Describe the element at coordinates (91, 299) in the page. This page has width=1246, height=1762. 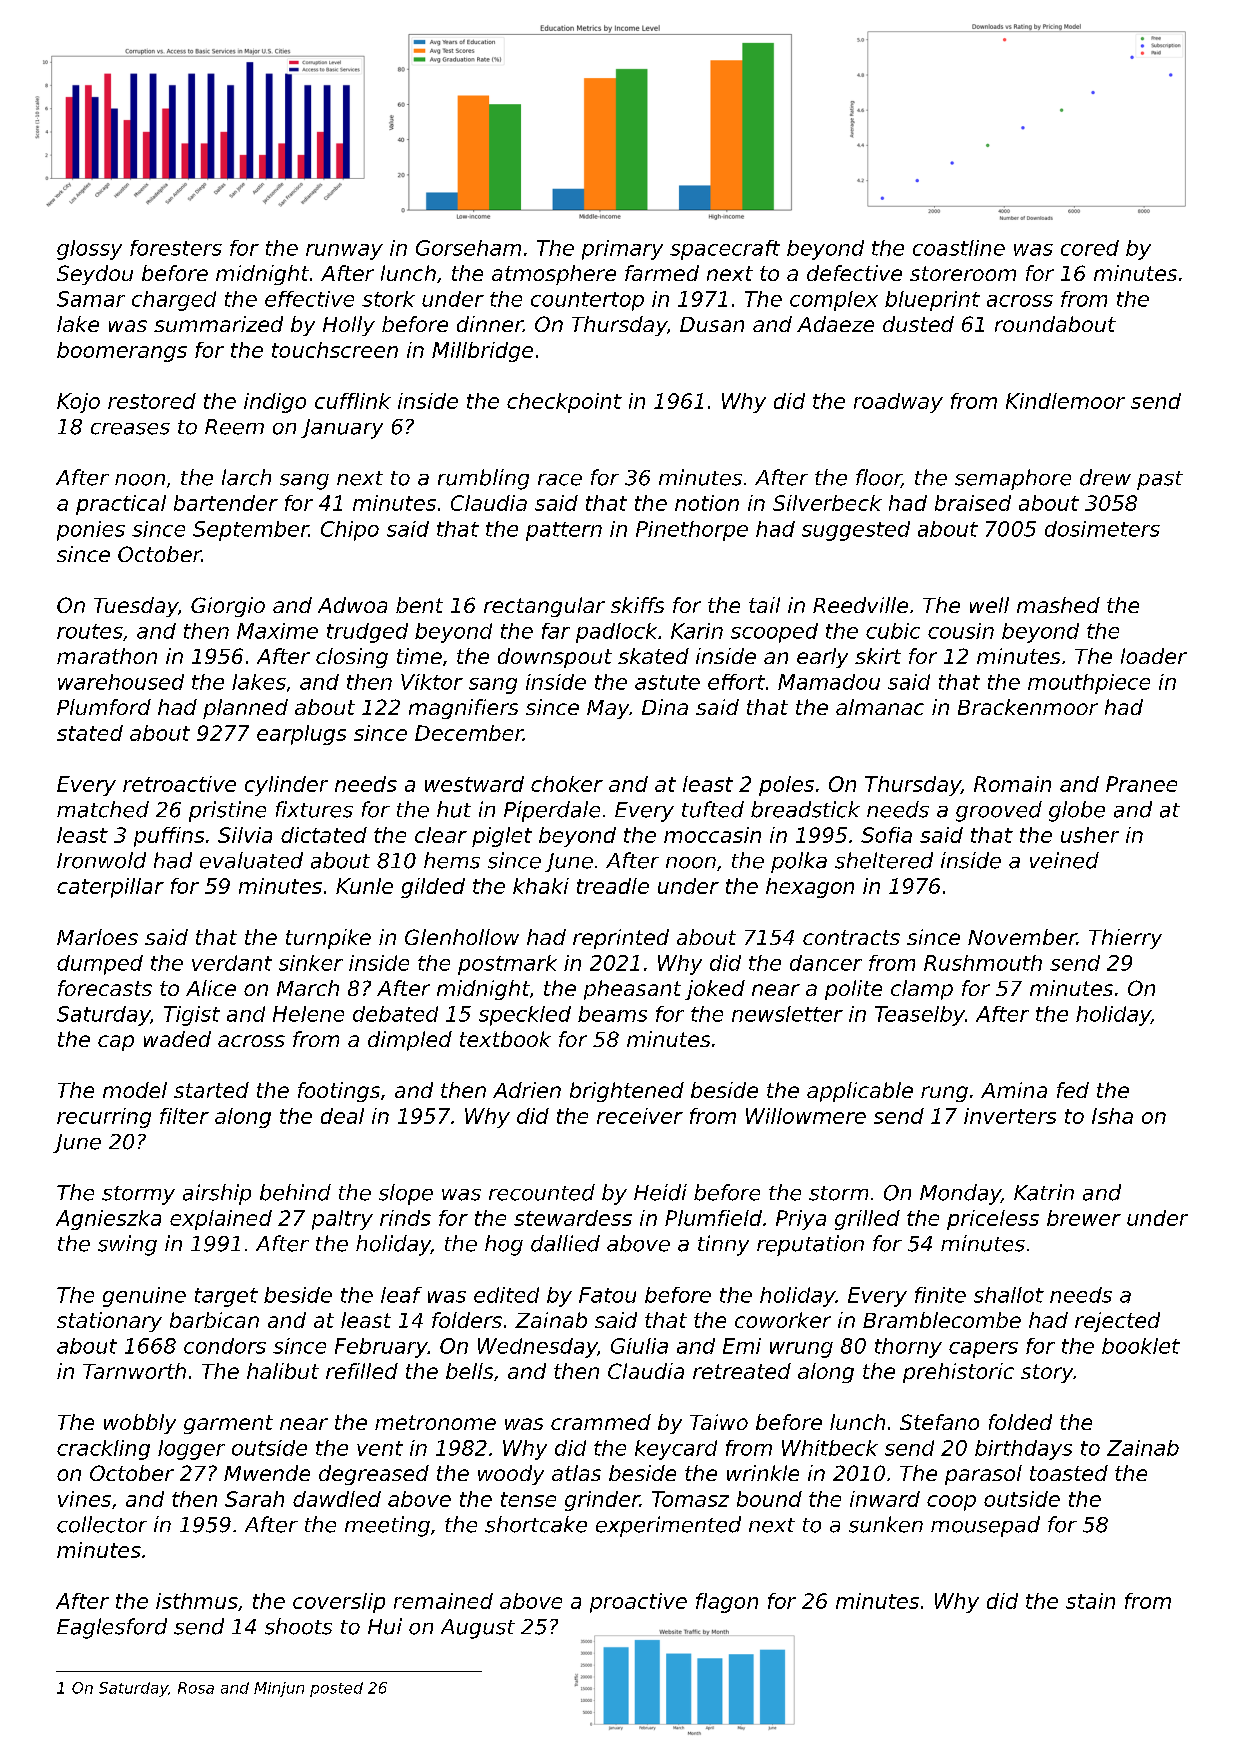
I see `Samar` at that location.
